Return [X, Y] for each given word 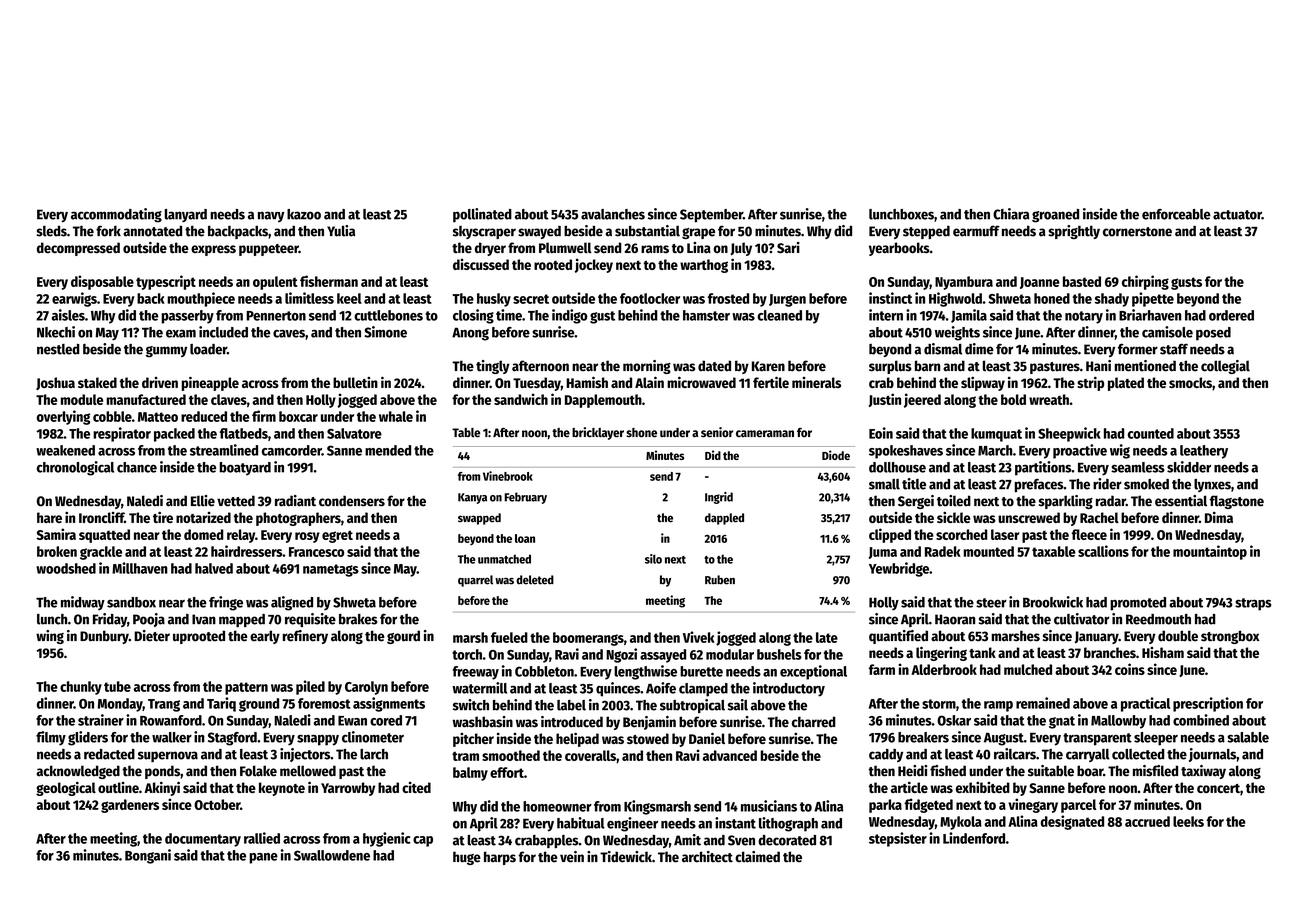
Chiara [1011, 214]
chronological [75, 468]
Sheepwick [1069, 434]
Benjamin [649, 723]
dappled [724, 519]
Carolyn [366, 688]
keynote [282, 789]
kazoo [304, 214]
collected [1138, 754]
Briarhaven [1150, 315]
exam [181, 334]
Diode [836, 455]
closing [473, 316]
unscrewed [1029, 517]
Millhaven [140, 568]
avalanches [613, 214]
